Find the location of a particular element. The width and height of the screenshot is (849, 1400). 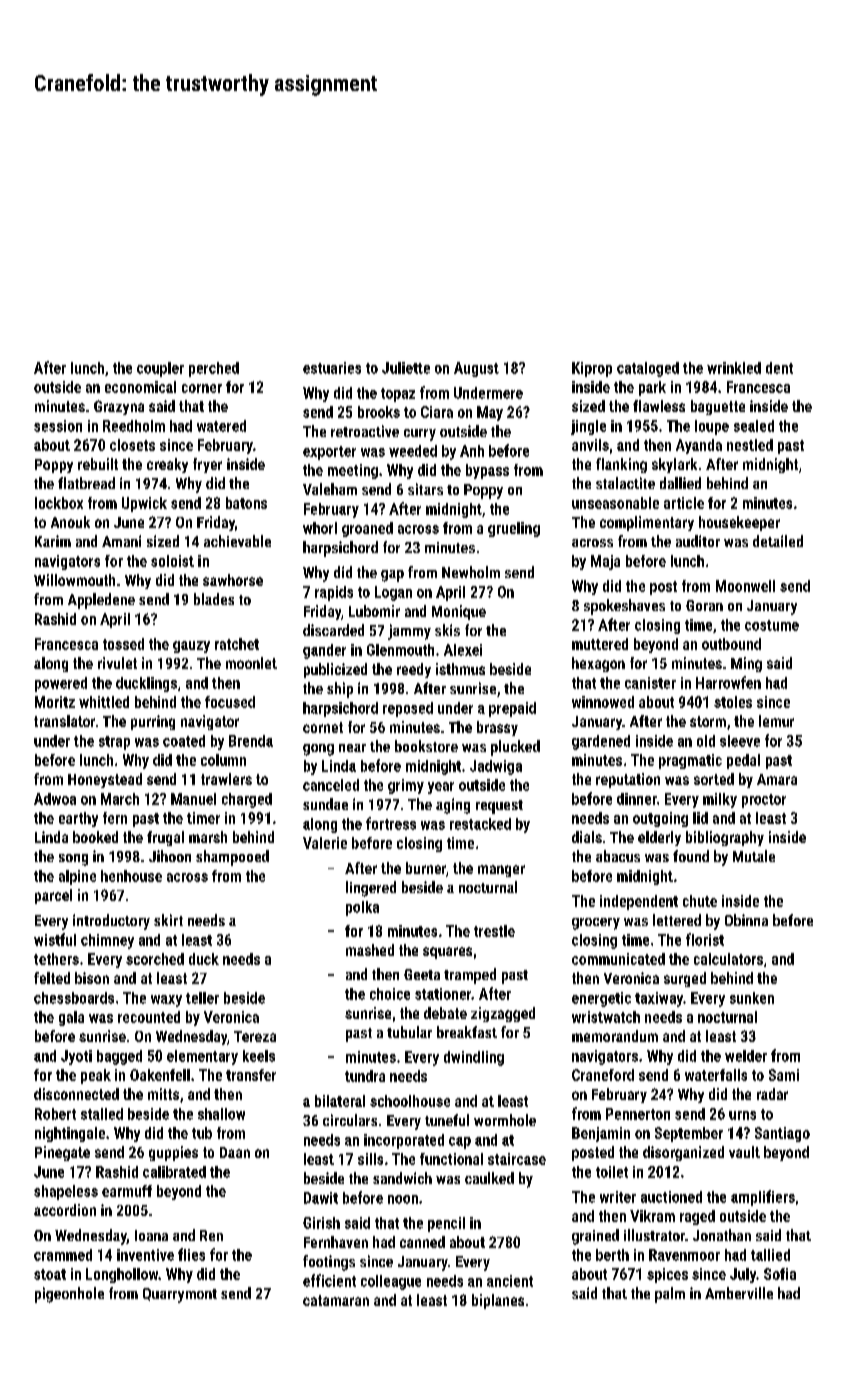

pigeonhole is located at coordinates (69, 1295).
